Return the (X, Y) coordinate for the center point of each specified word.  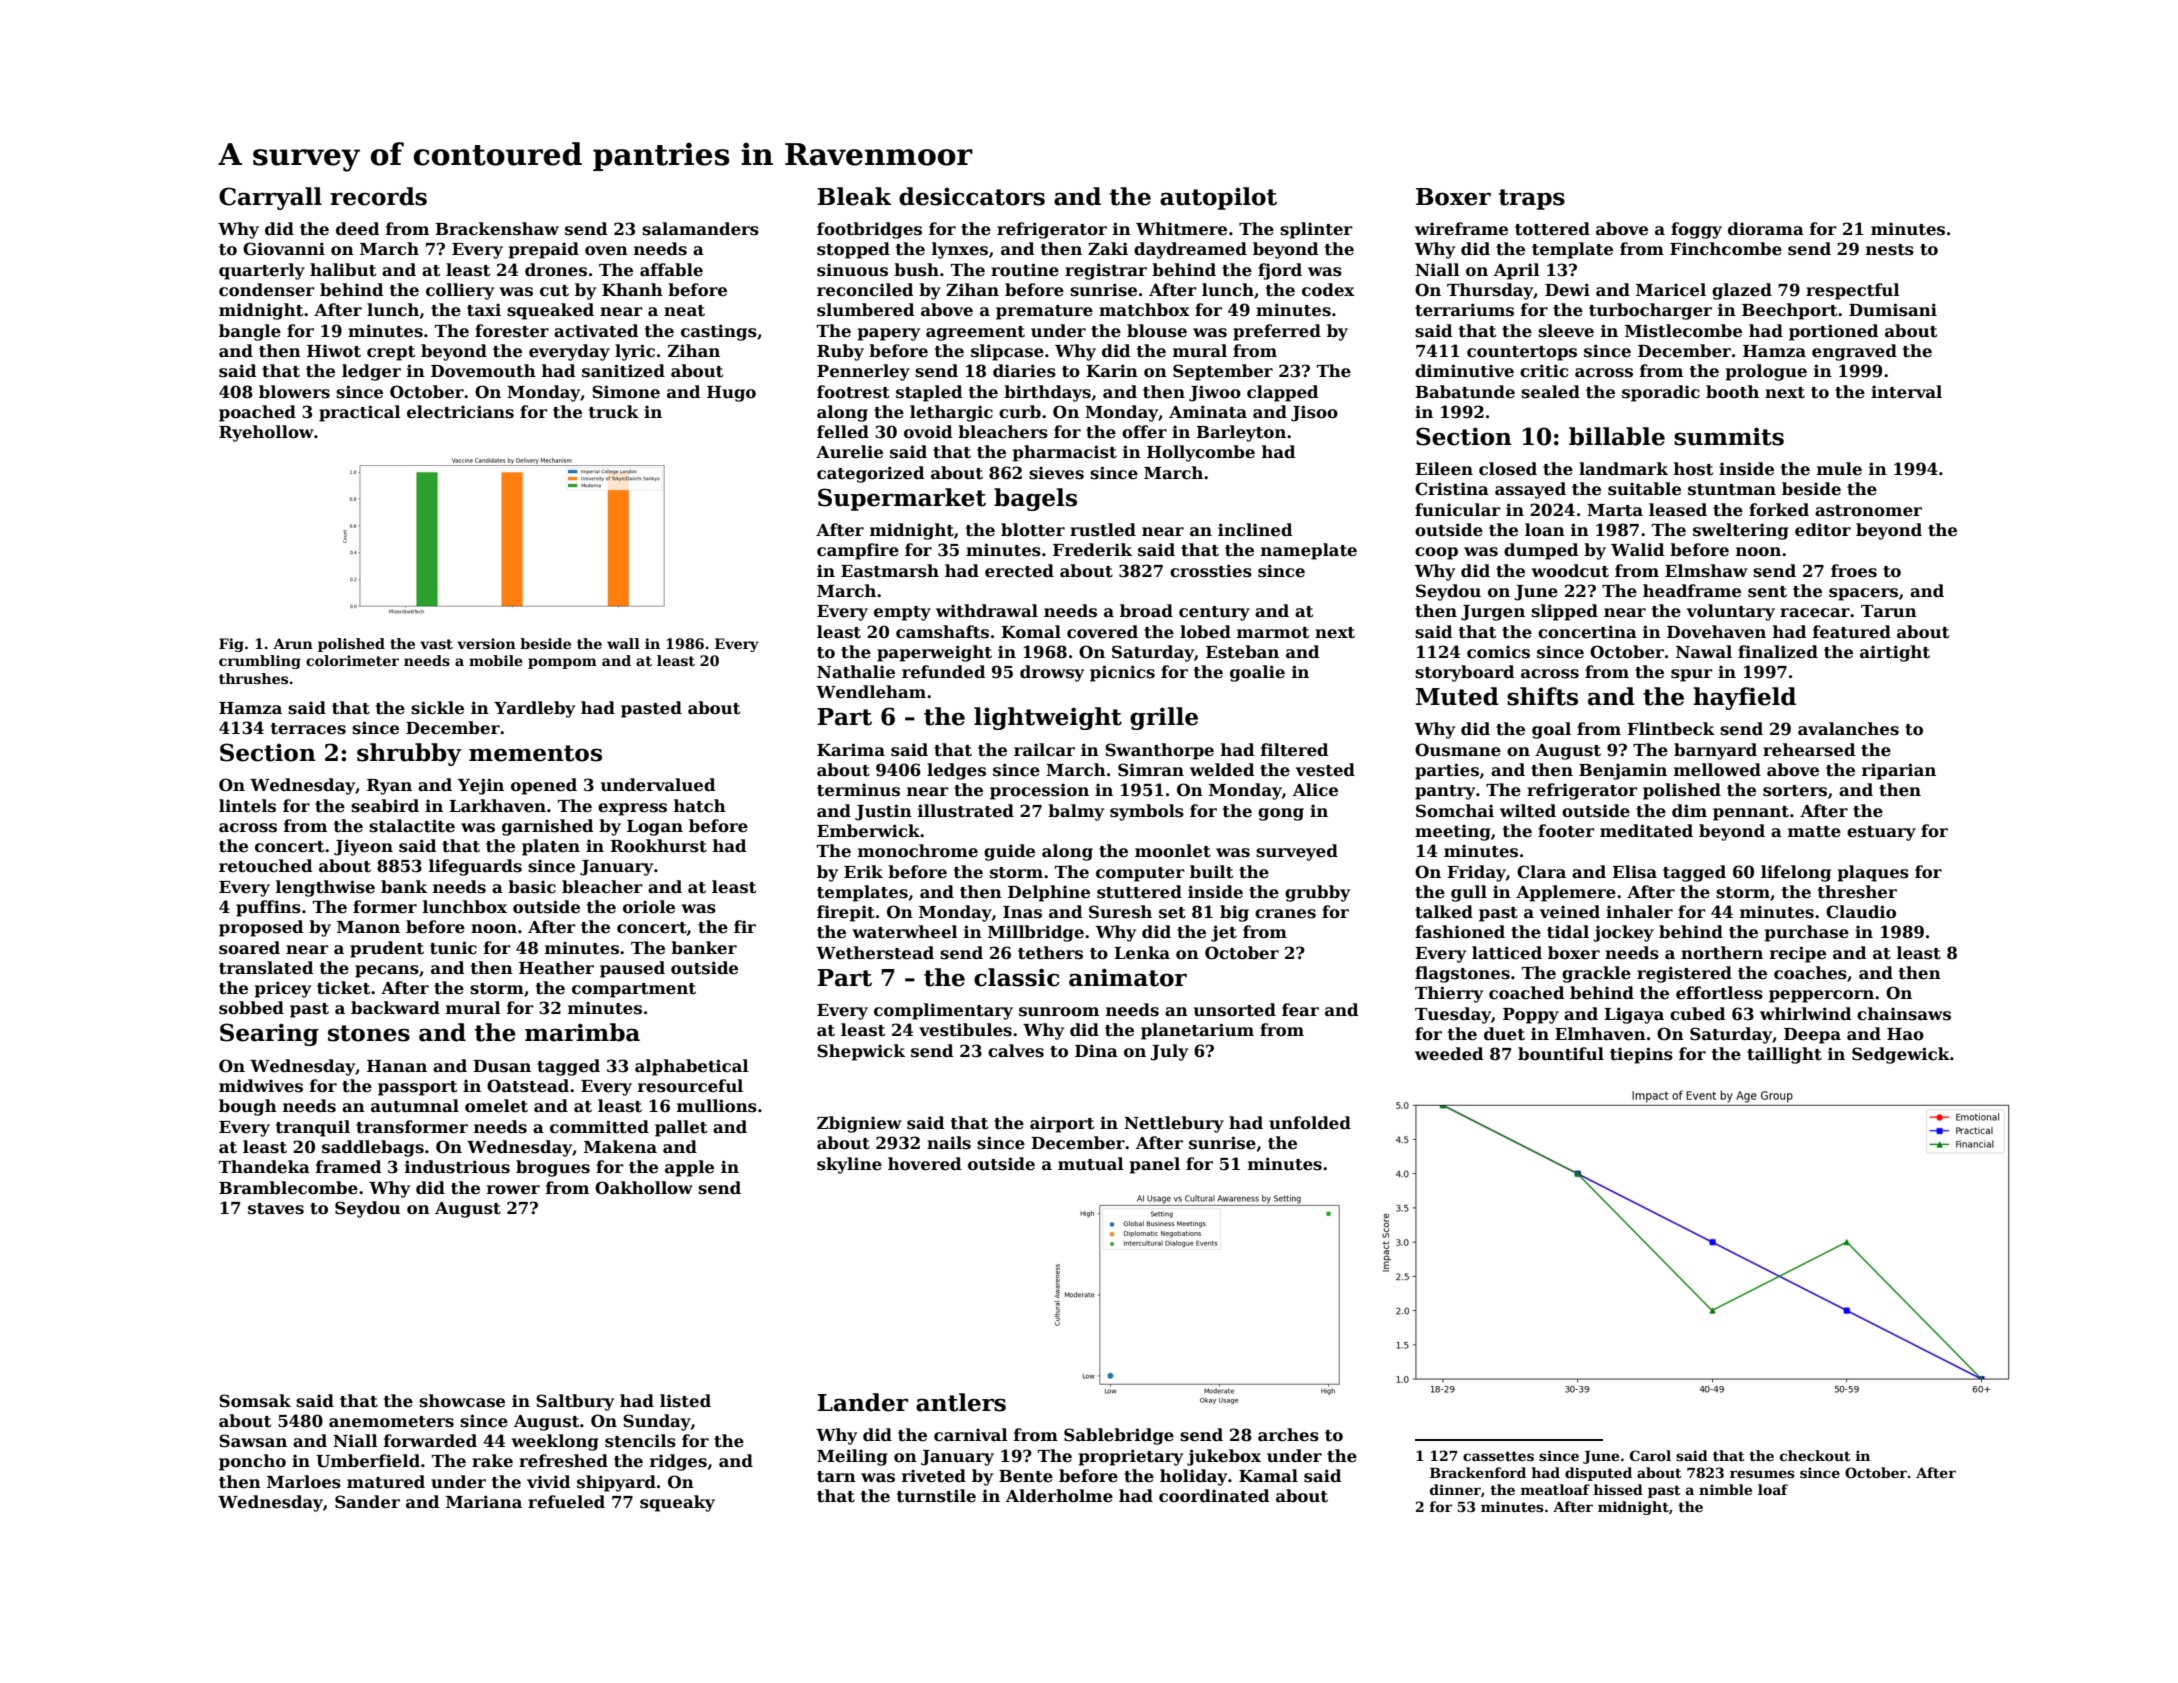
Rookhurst (658, 846)
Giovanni (284, 249)
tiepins (1641, 1055)
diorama (1766, 229)
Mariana (484, 1502)
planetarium (1197, 1031)
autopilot (1218, 198)
